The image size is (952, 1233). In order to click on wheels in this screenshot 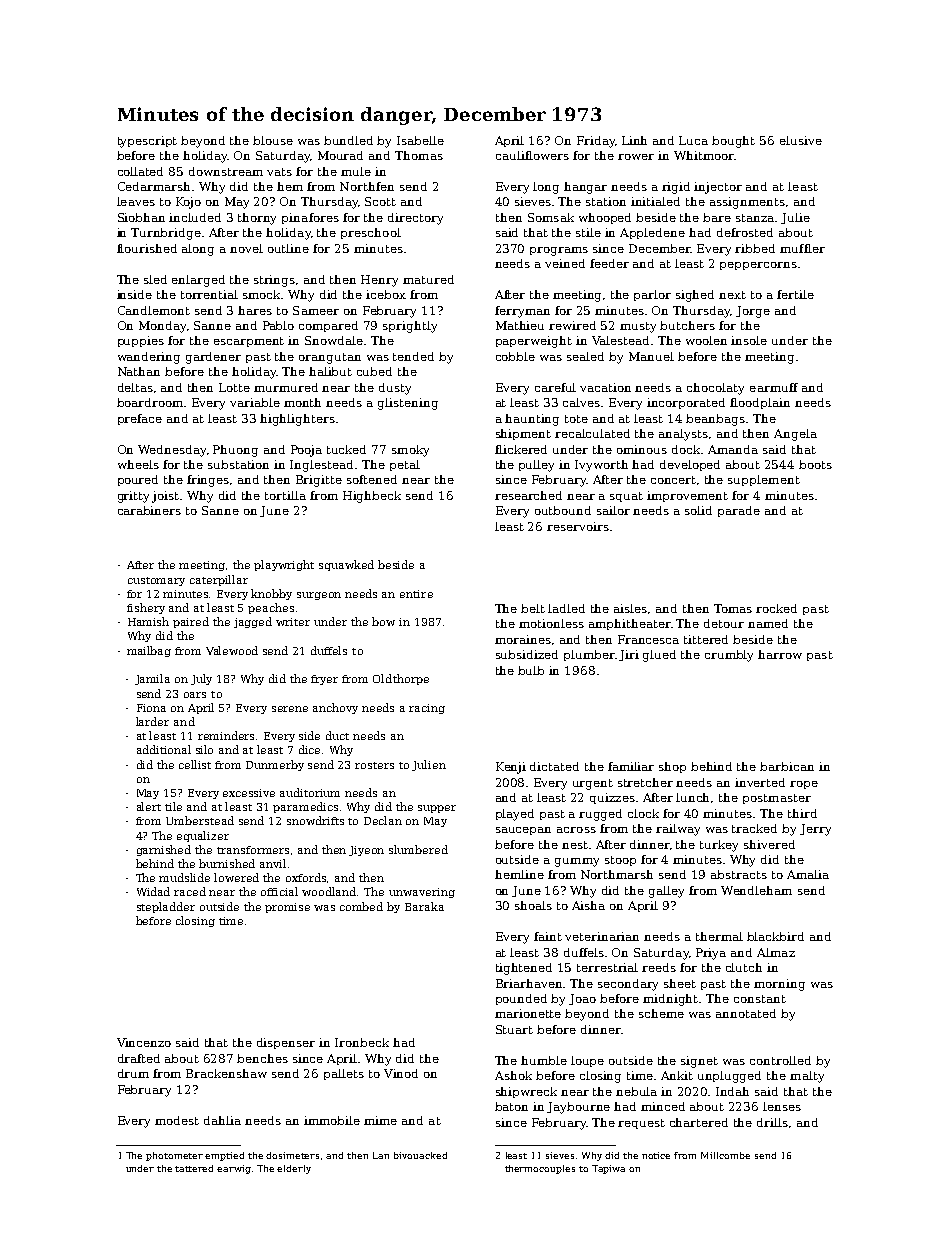, I will do `click(138, 464)`.
